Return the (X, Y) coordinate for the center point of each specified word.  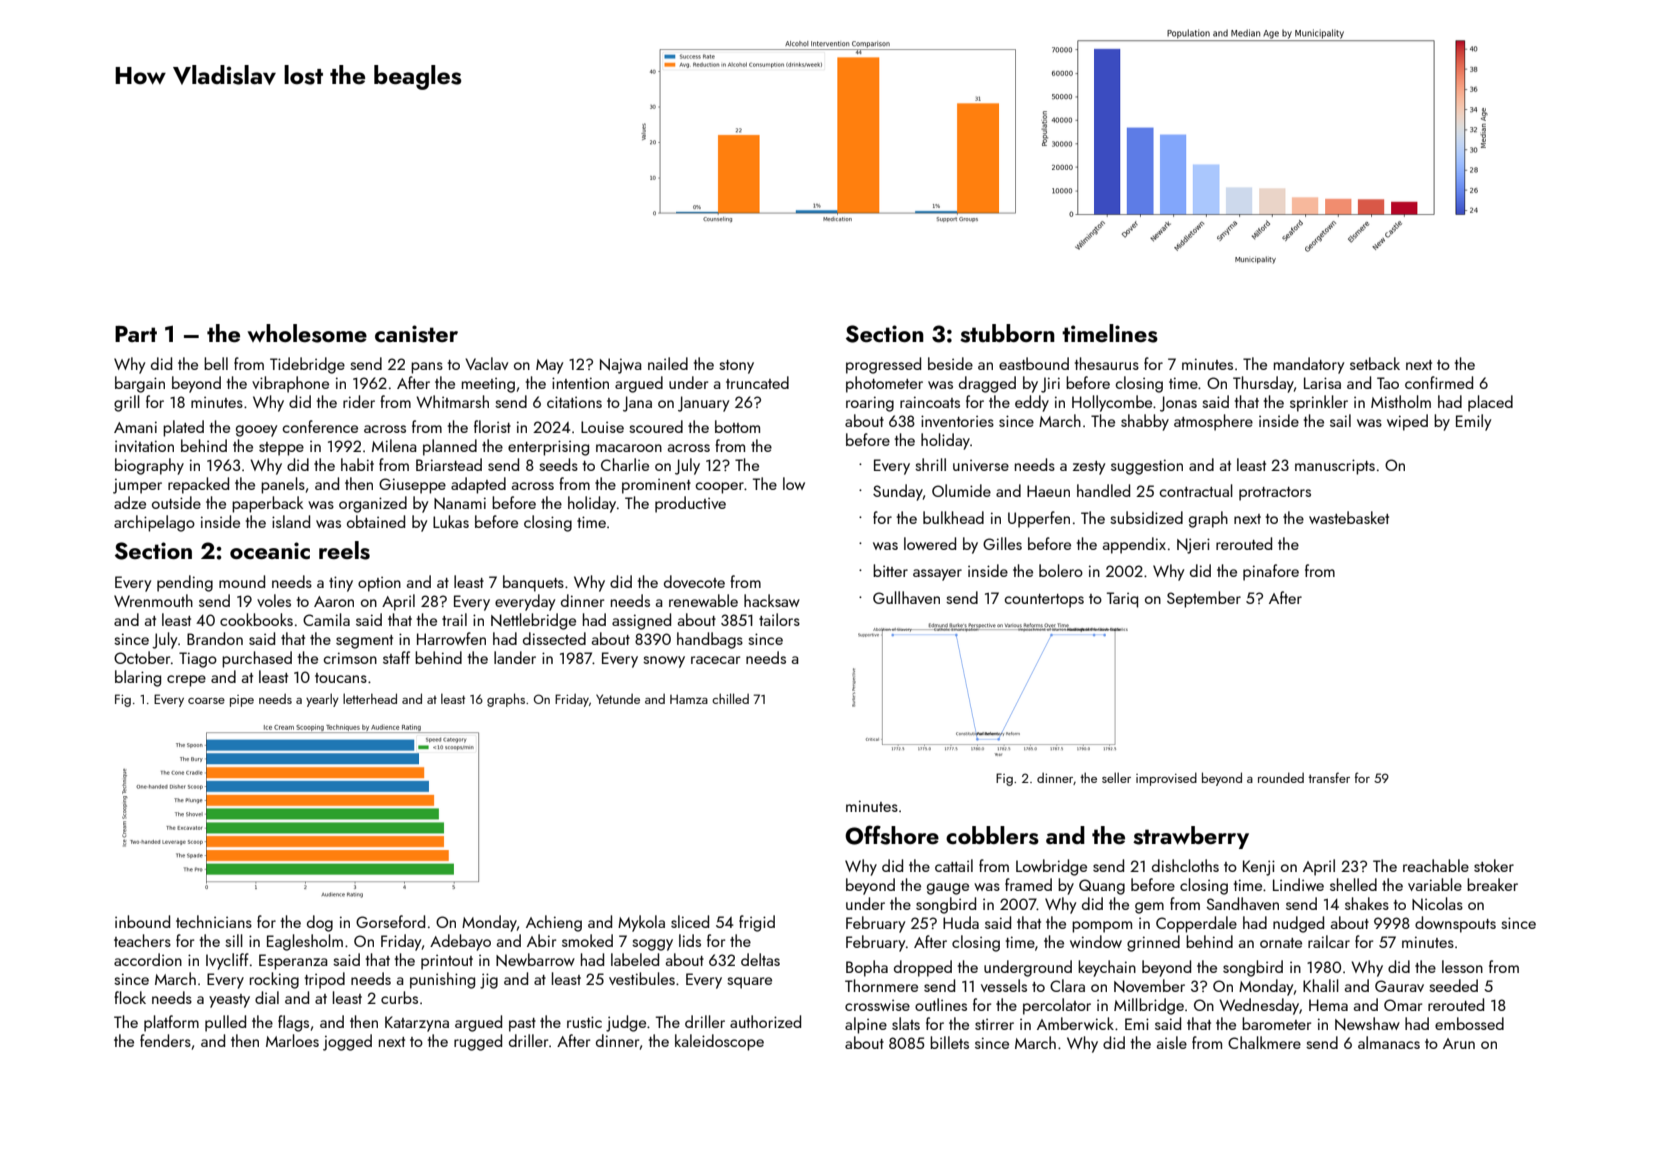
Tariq (1122, 600)
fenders (165, 1040)
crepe (186, 681)
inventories (957, 421)
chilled (730, 698)
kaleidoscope (719, 1042)
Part (136, 334)
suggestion (1147, 467)
